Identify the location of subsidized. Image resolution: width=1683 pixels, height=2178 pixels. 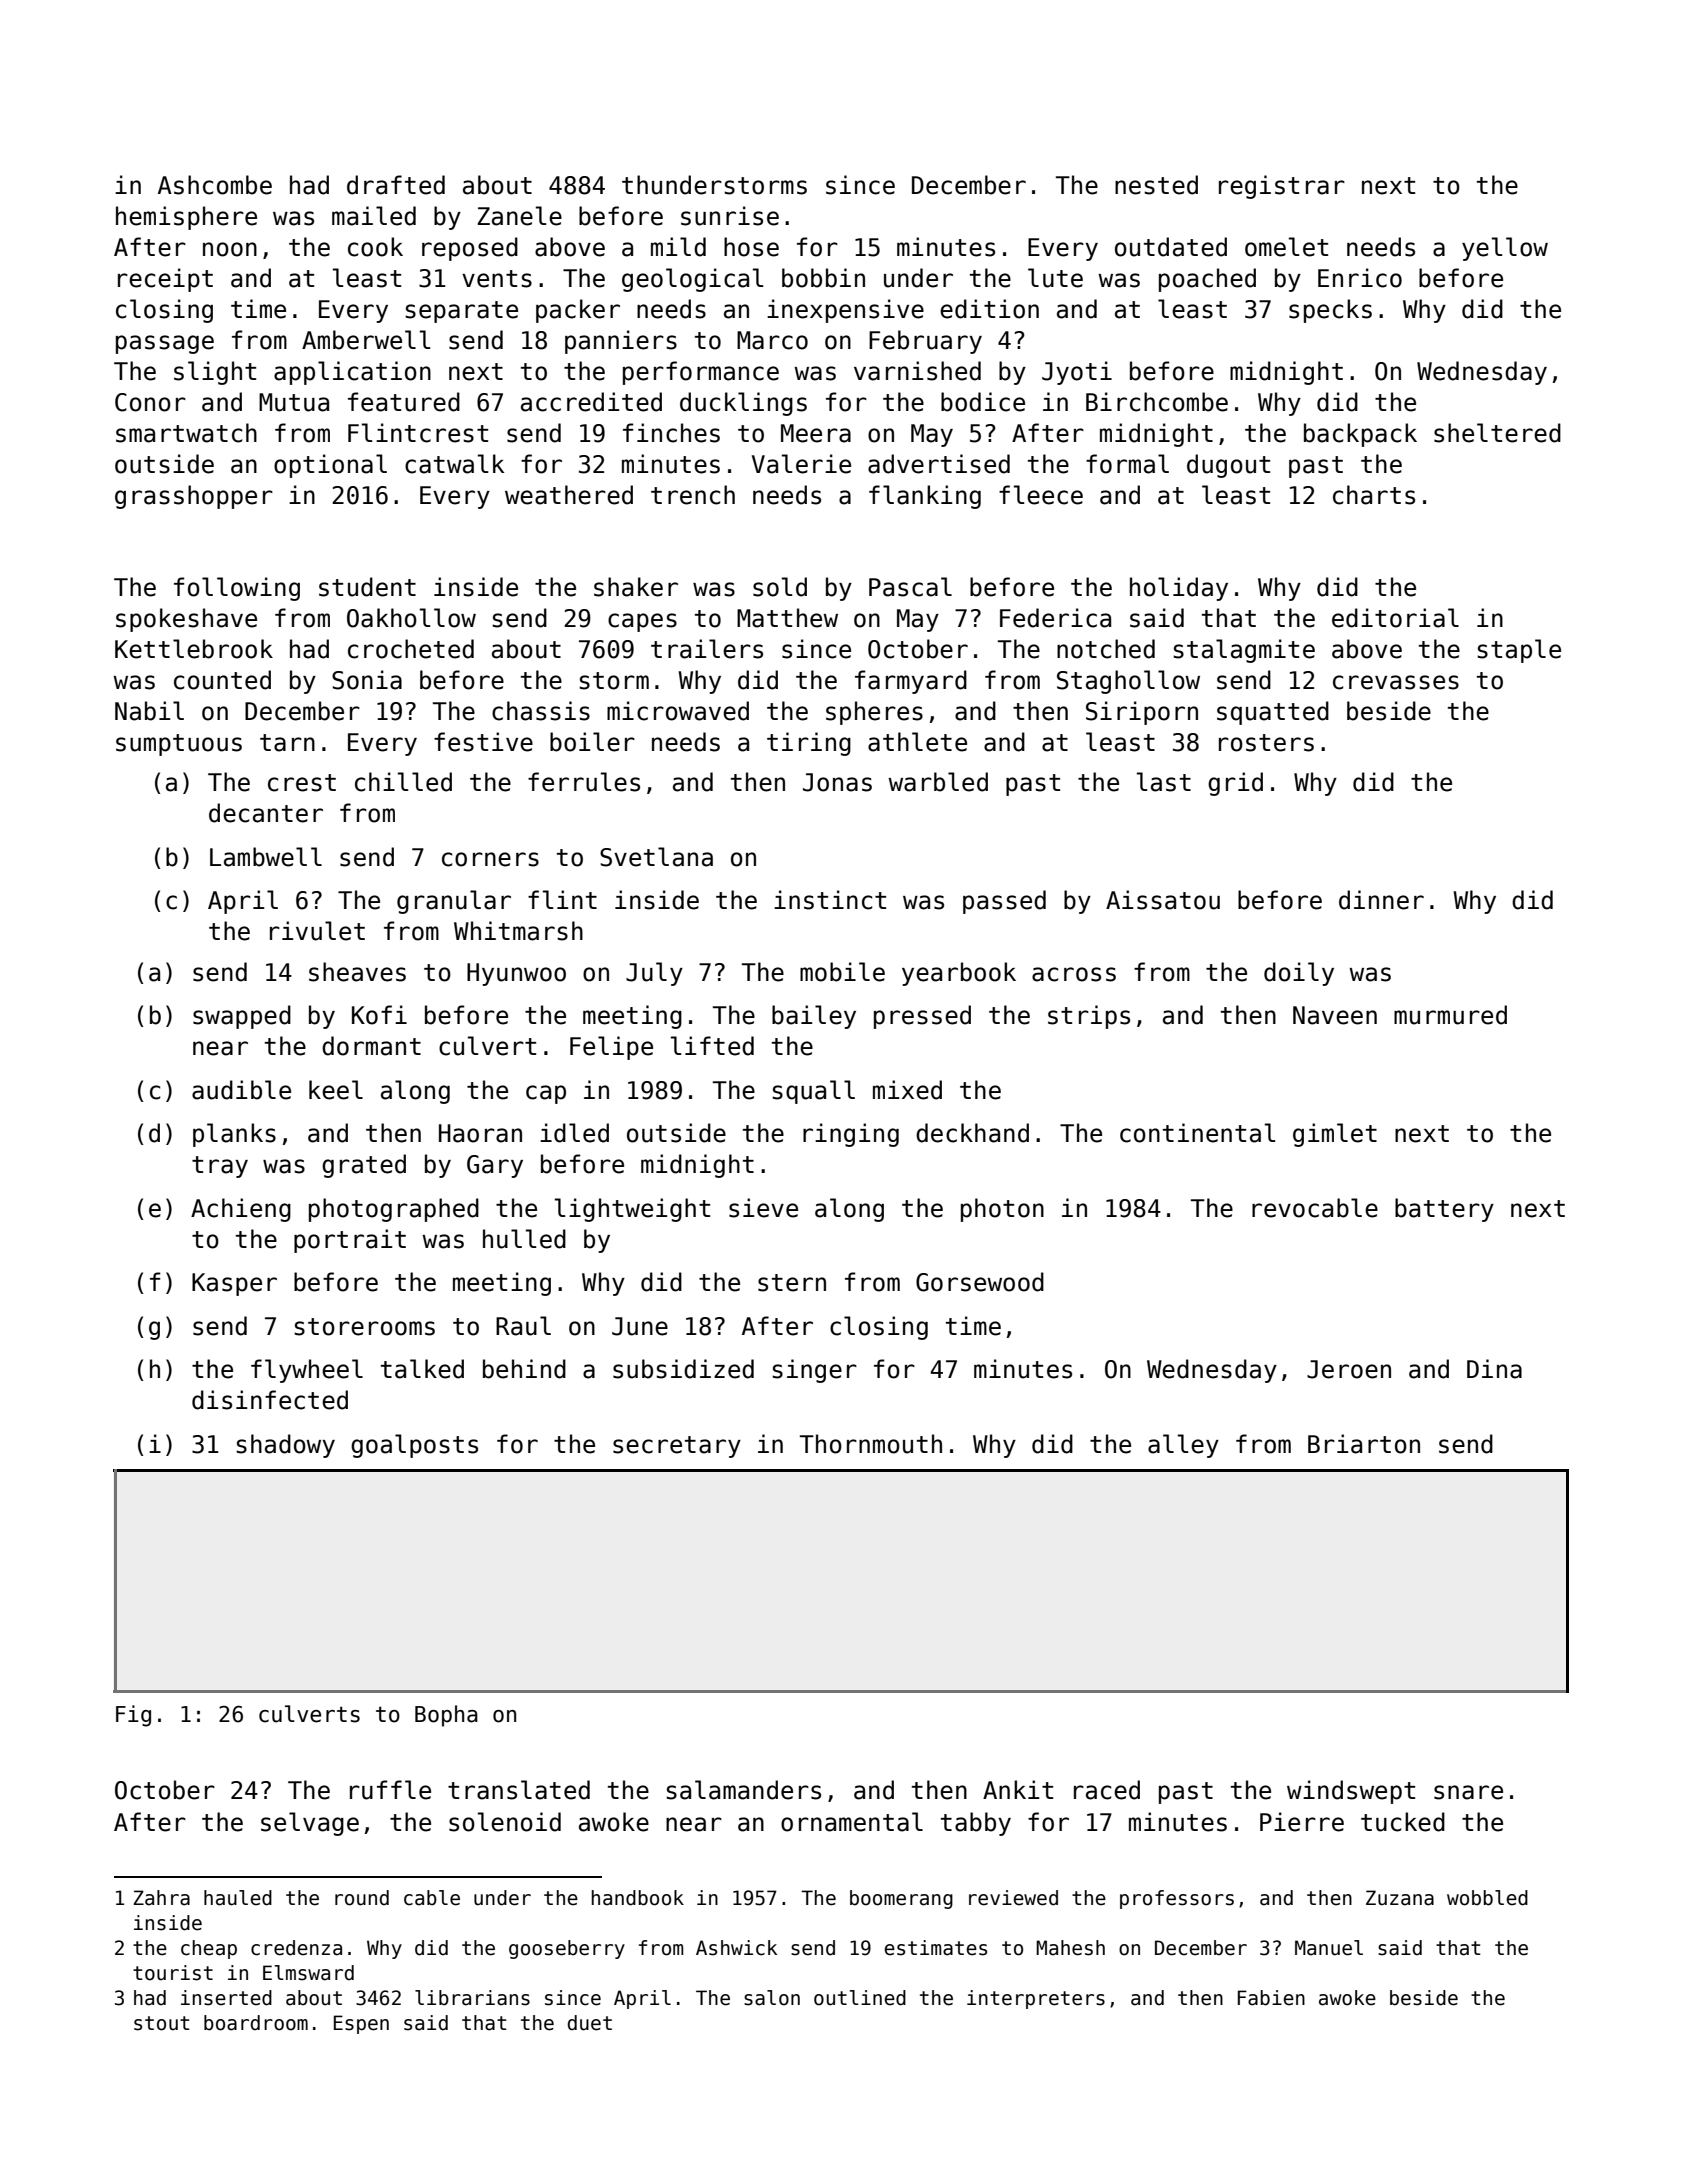
(683, 1369).
